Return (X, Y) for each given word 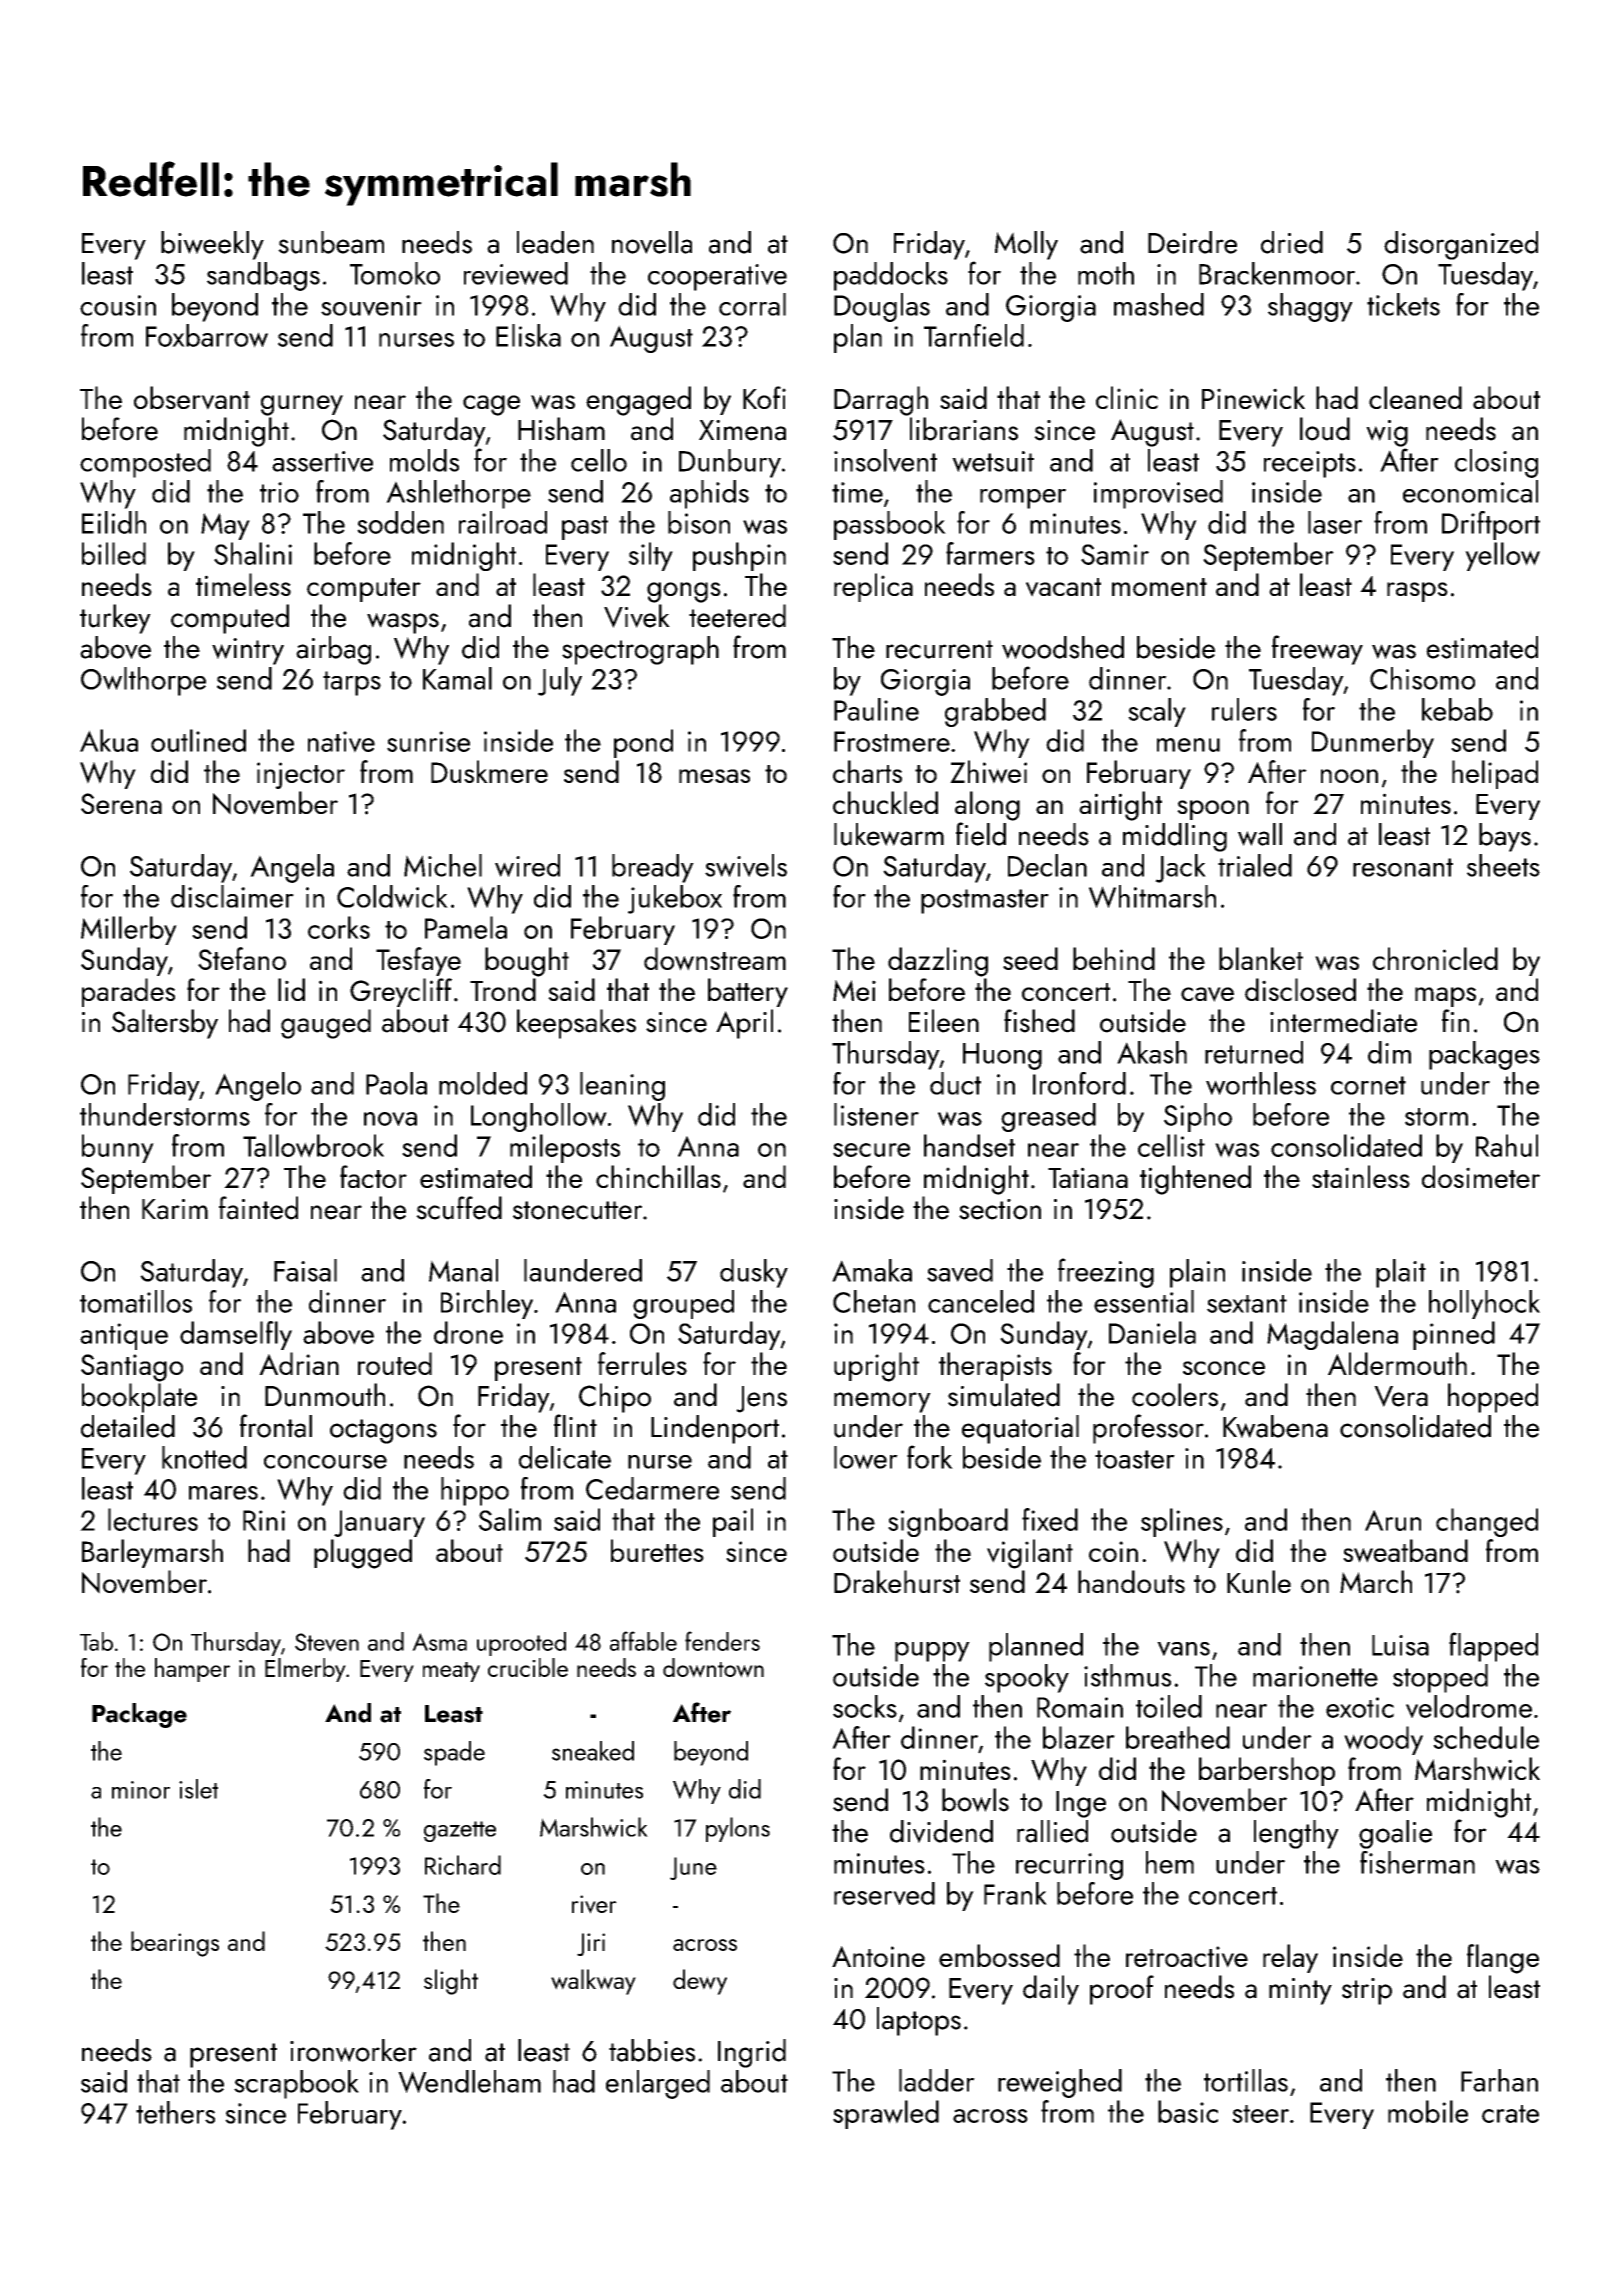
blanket (1261, 958)
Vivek (637, 616)
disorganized (1461, 245)
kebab (1457, 709)
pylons (738, 1829)
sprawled (886, 2114)
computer (364, 590)
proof (1122, 1990)
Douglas (882, 307)
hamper (192, 1670)
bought (527, 962)
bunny (118, 1148)
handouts (1131, 1581)
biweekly (212, 245)
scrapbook (296, 2084)
